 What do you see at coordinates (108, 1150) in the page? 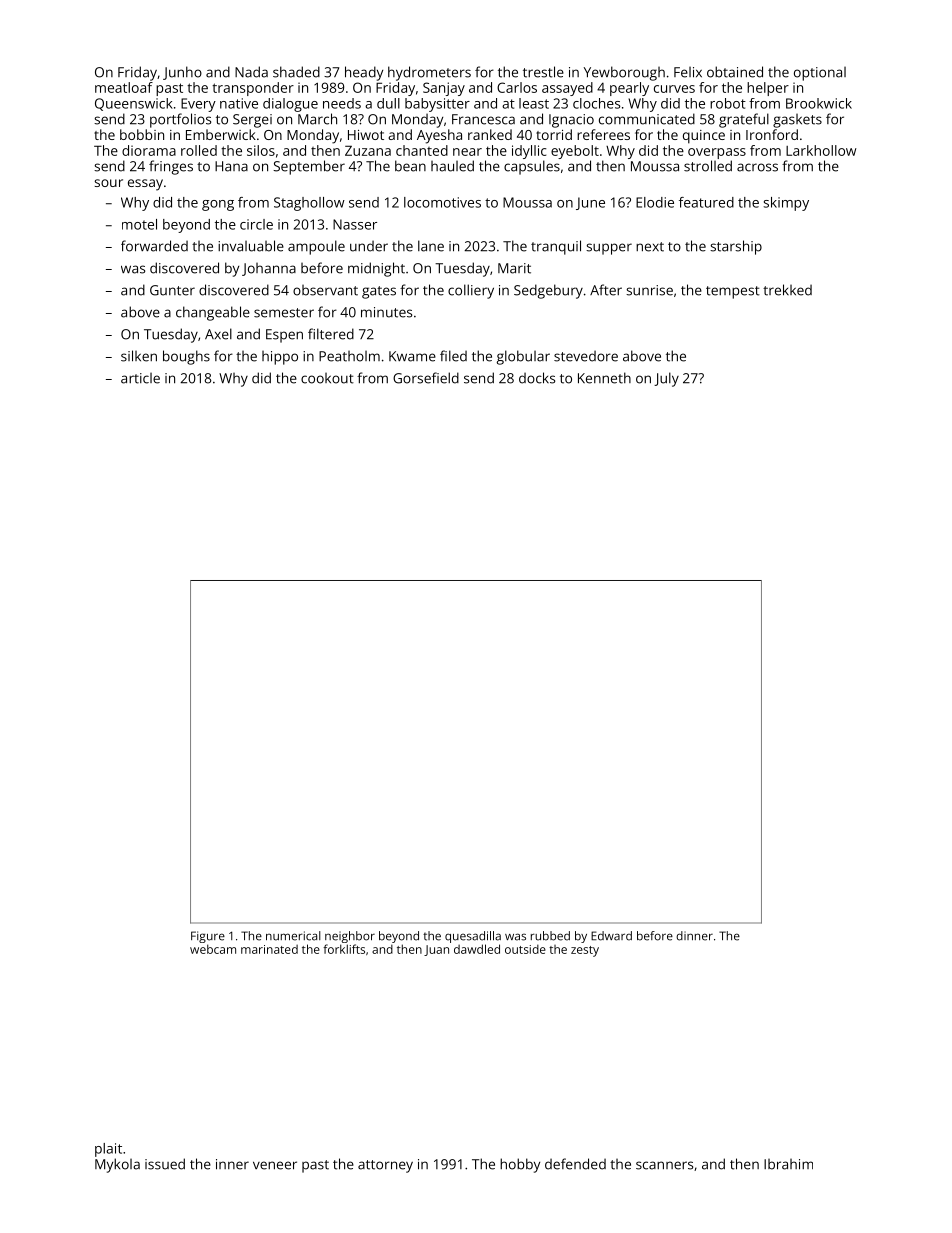
I see `plait` at bounding box center [108, 1150].
